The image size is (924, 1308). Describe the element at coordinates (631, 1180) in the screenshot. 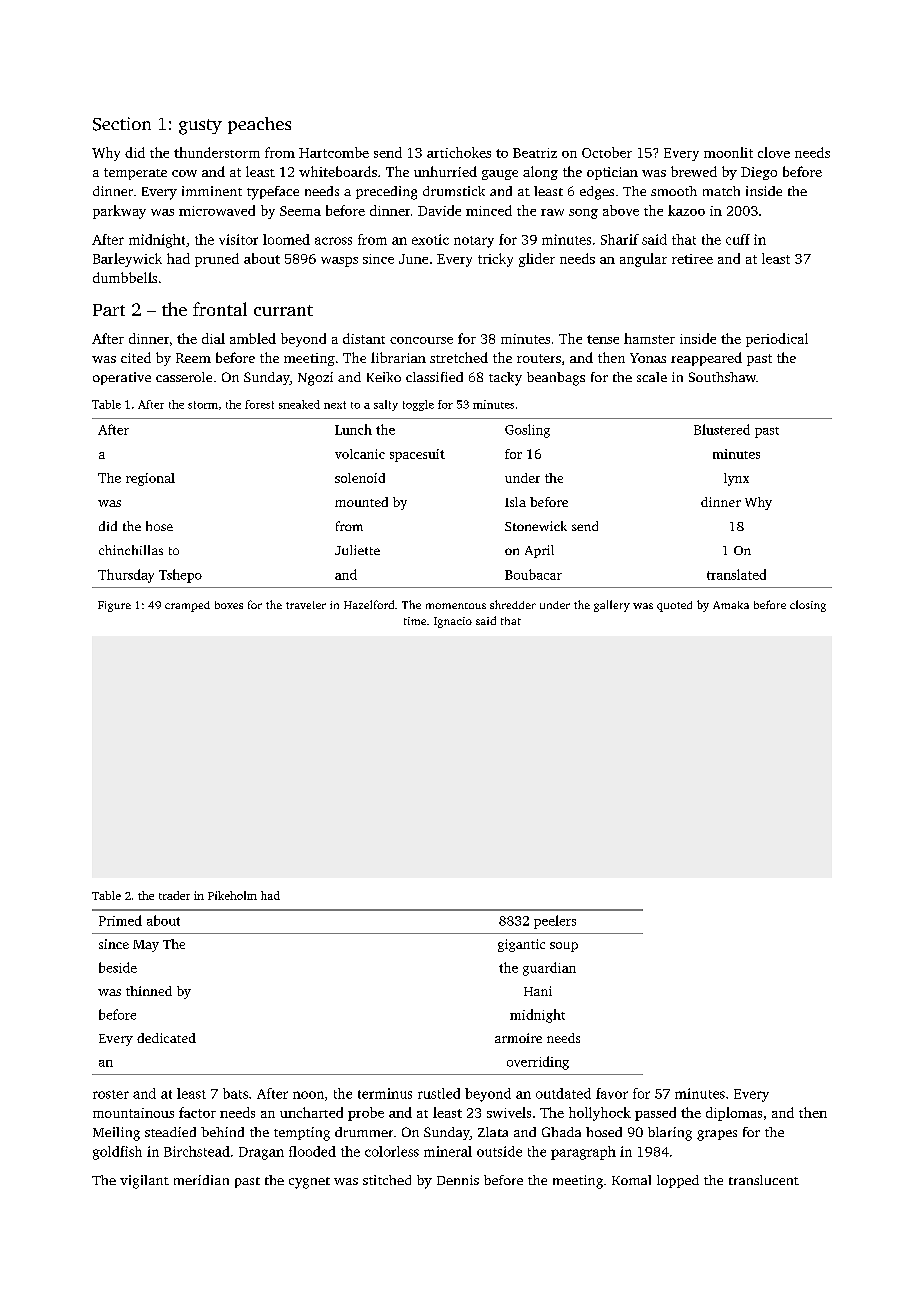

I see `Komal` at that location.
